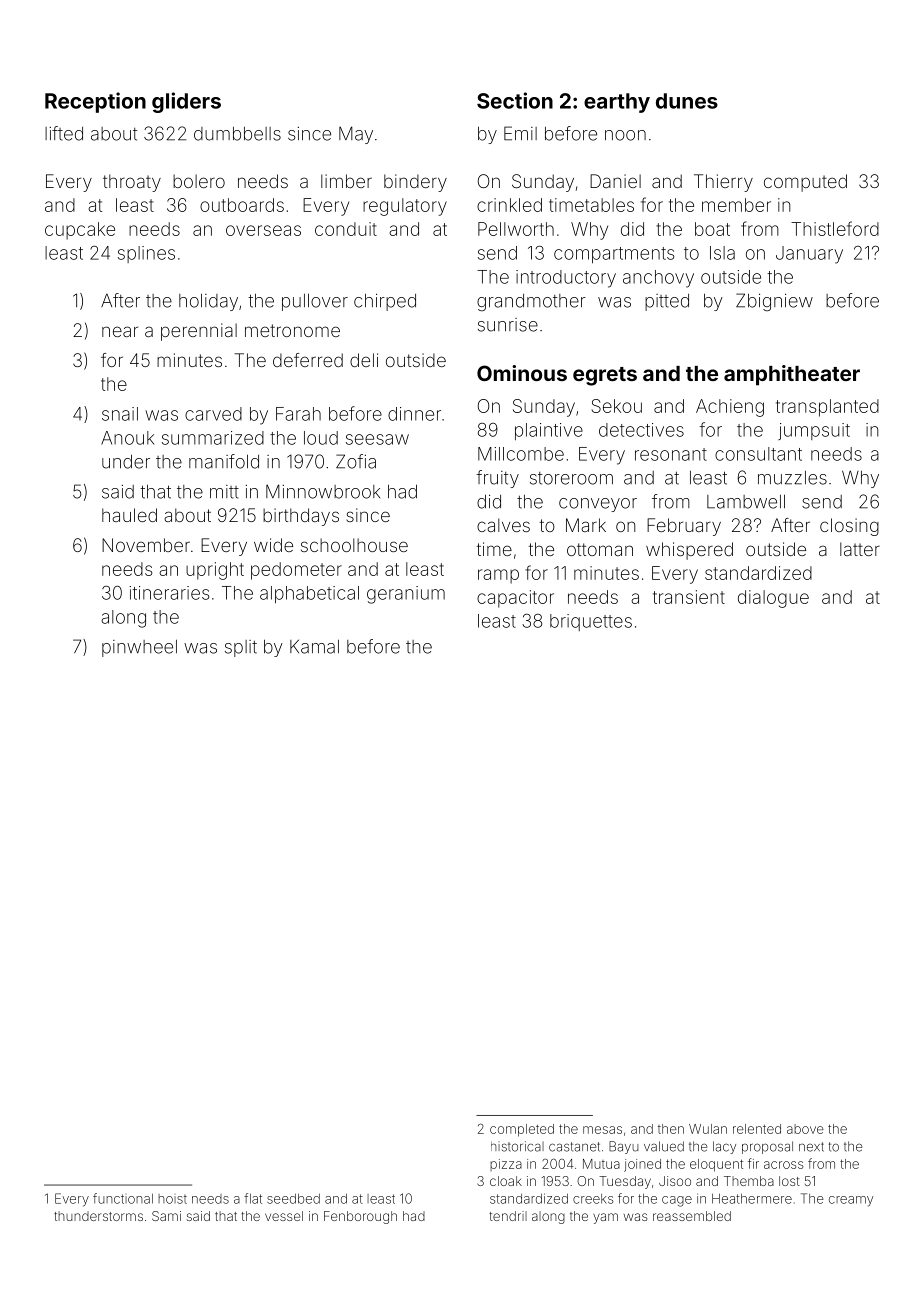 The width and height of the page is (924, 1308). Describe the element at coordinates (172, 1199) in the page. I see `hoist` at that location.
